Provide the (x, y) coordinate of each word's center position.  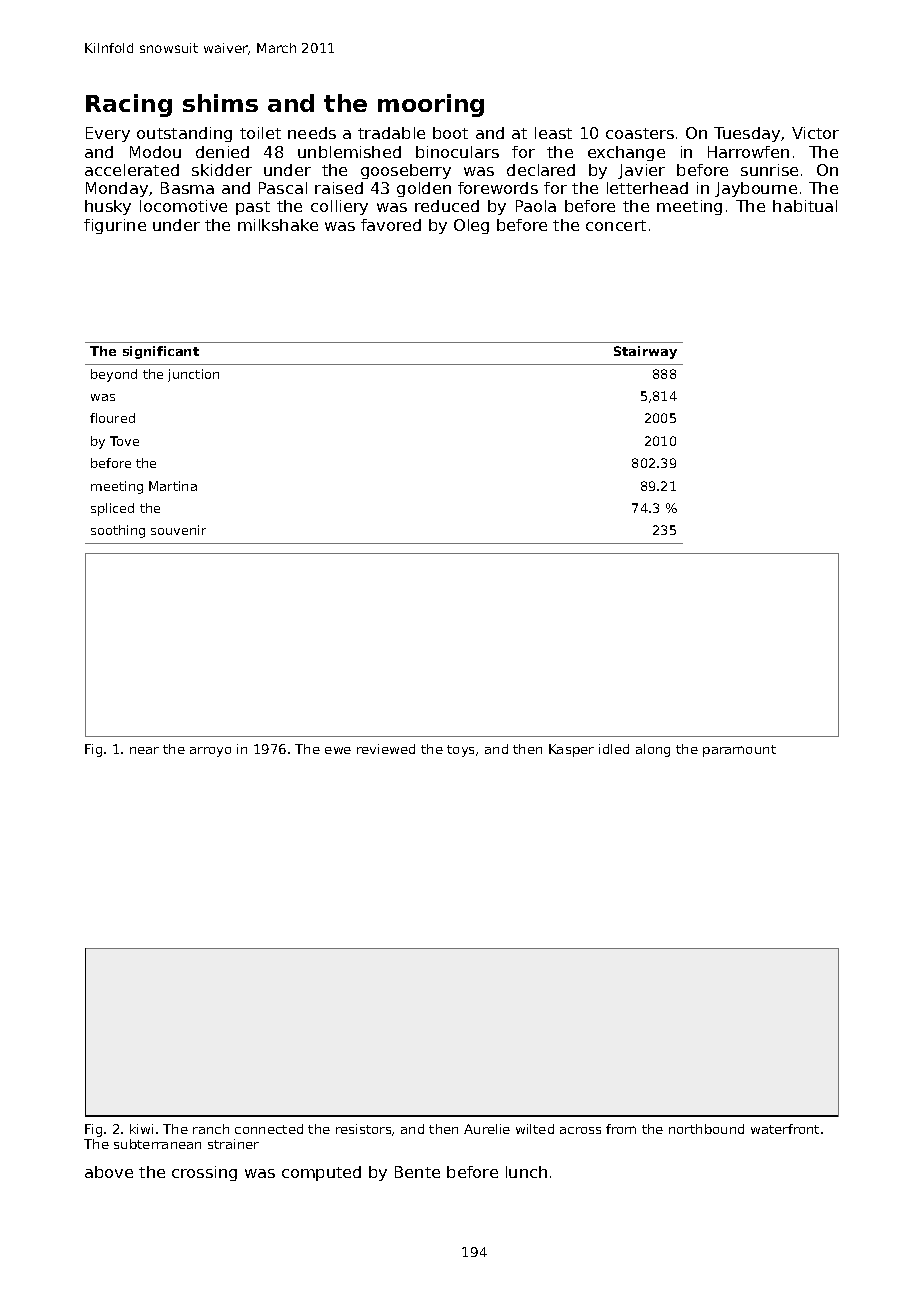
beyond (114, 375)
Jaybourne (756, 189)
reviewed (386, 749)
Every (108, 134)
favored (391, 225)
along (653, 750)
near (144, 750)
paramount (739, 751)
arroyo (210, 752)
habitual (805, 206)
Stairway (645, 352)
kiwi (141, 1129)
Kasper (571, 750)
